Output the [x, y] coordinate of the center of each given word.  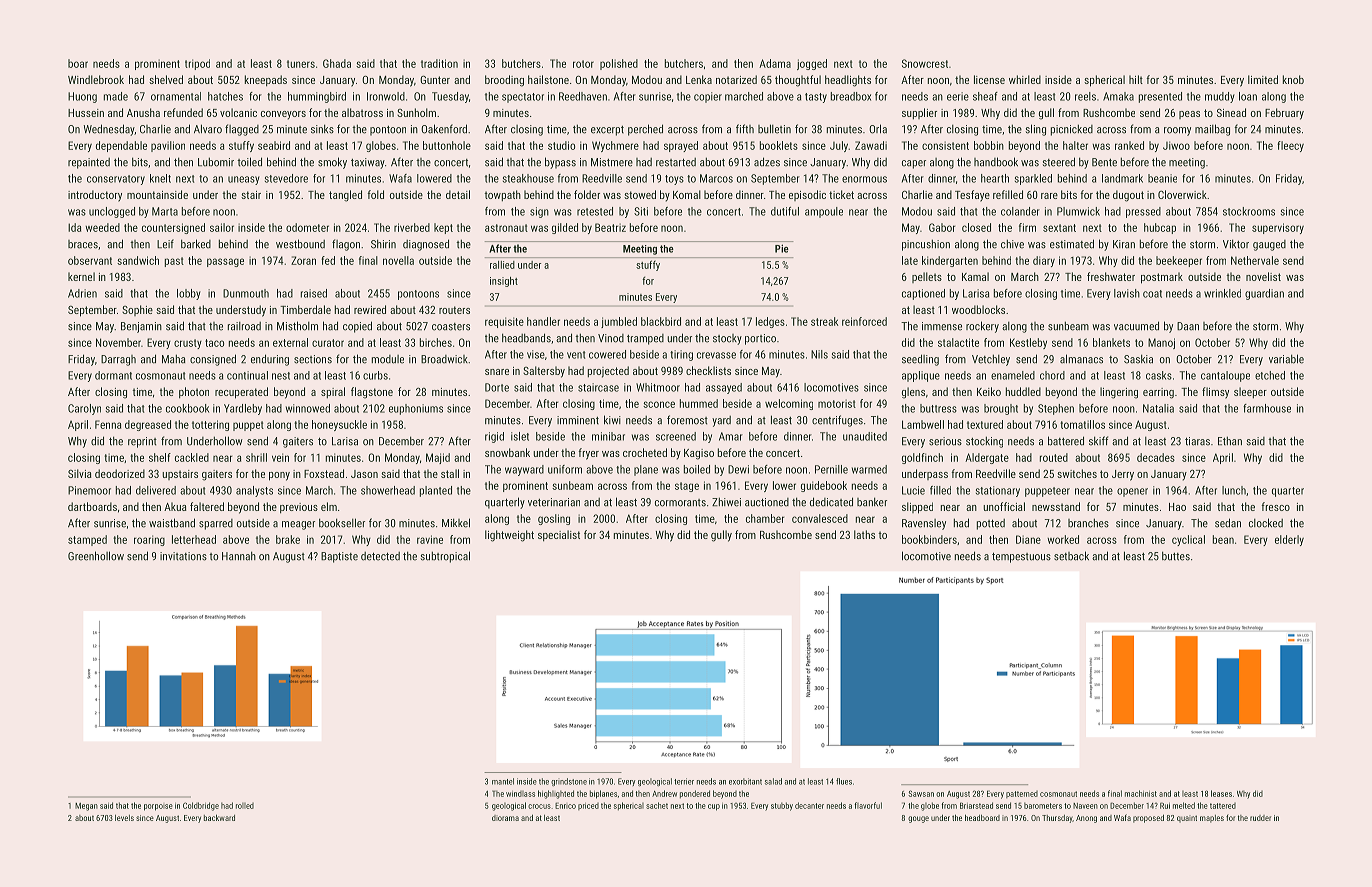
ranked [1129, 145]
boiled [697, 469]
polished [619, 64]
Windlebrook [96, 79]
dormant [113, 375]
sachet [657, 805]
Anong [1086, 819]
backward [219, 817]
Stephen [1056, 409]
